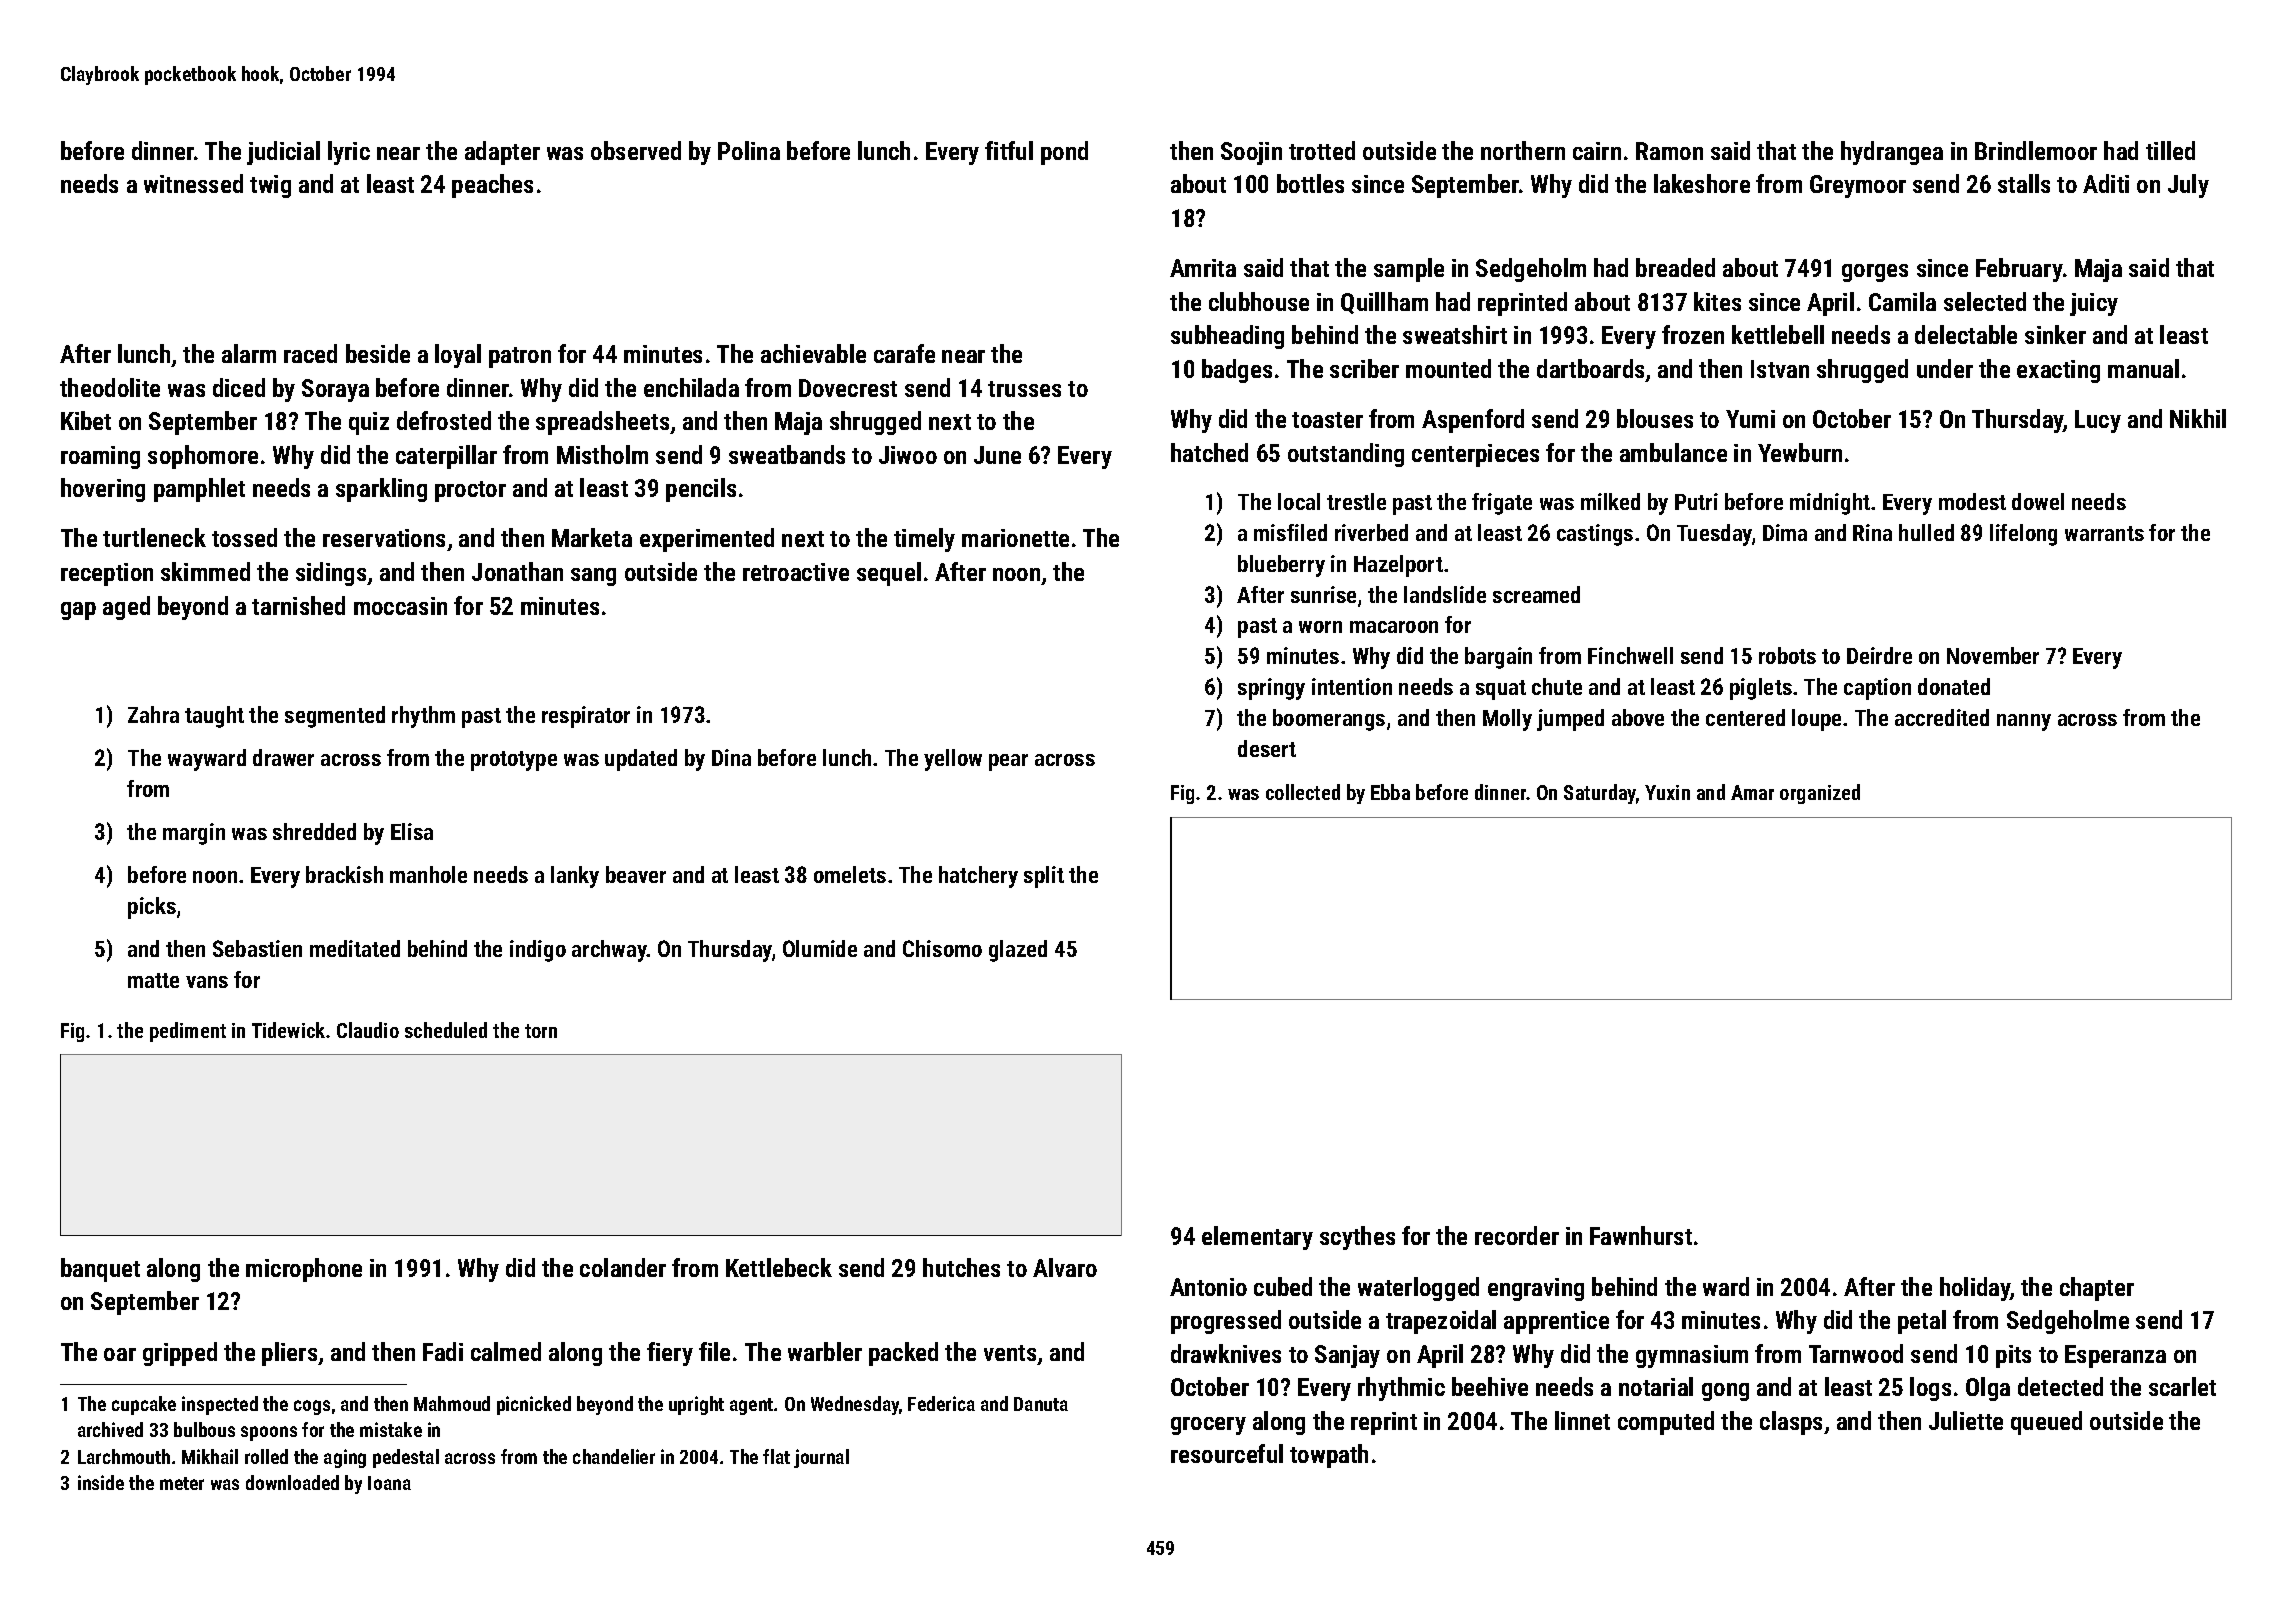 The height and width of the screenshot is (1621, 2292). Describe the element at coordinates (1227, 1453) in the screenshot. I see `resourceful` at that location.
